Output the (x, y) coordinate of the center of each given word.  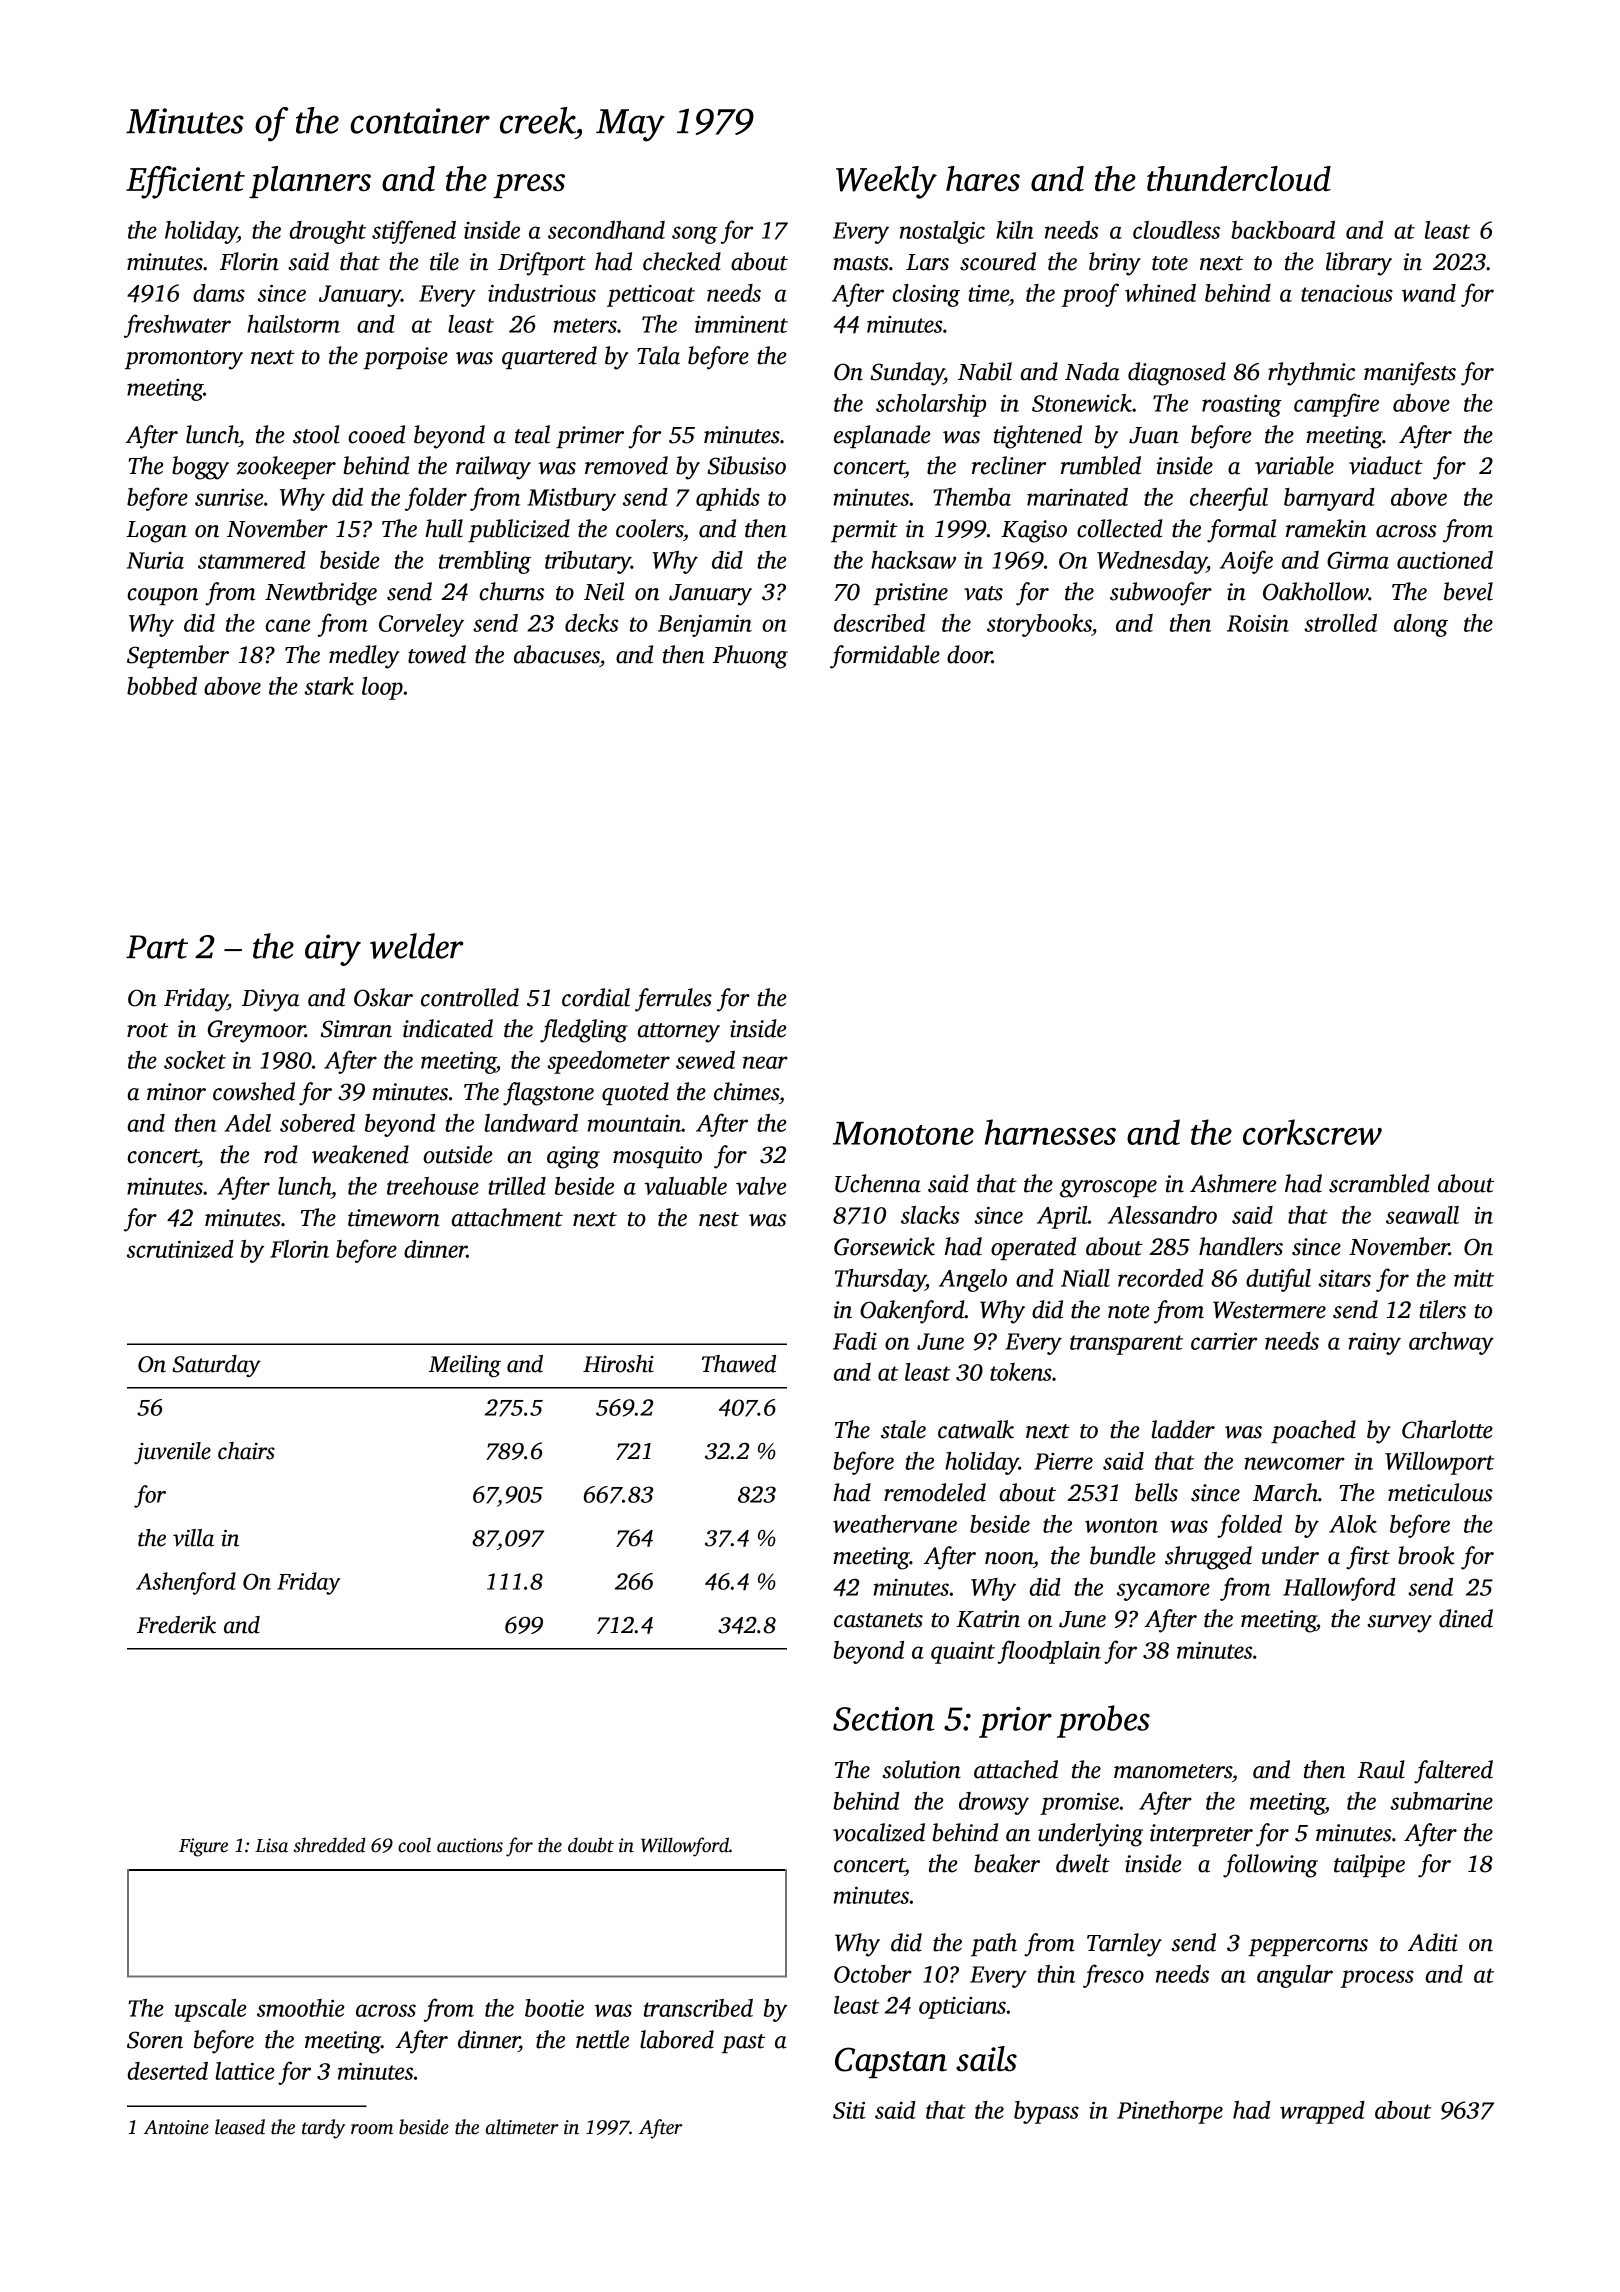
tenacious (1347, 293)
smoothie (300, 2008)
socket (195, 1060)
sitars (1344, 1278)
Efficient (185, 182)
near (765, 1062)
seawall (1422, 1215)
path (994, 1944)
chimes (746, 1091)
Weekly (886, 182)
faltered (1453, 1772)
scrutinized (180, 1249)
